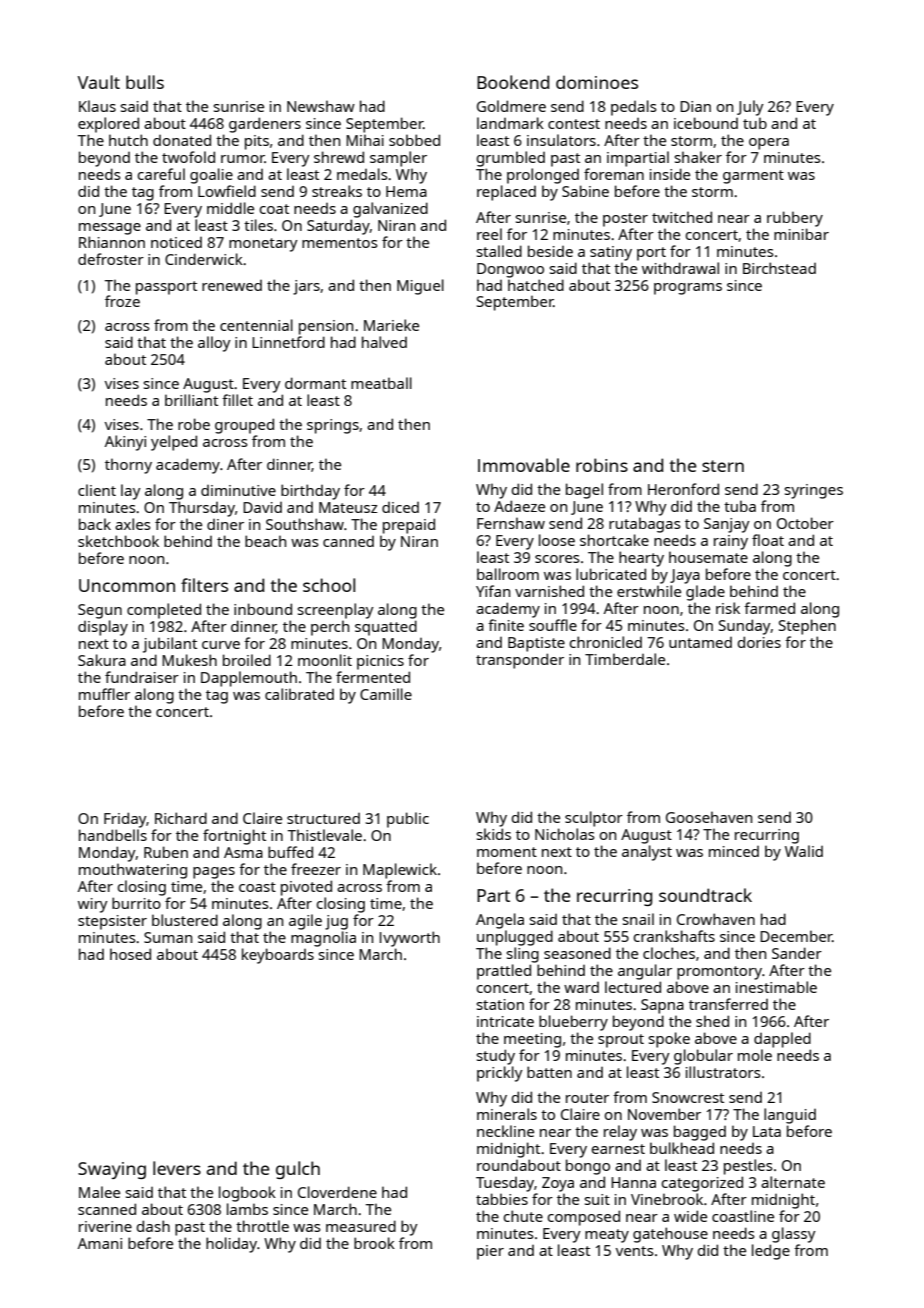 This page has height=1308, width=924. What do you see at coordinates (420, 287) in the page?
I see `Miguel` at bounding box center [420, 287].
